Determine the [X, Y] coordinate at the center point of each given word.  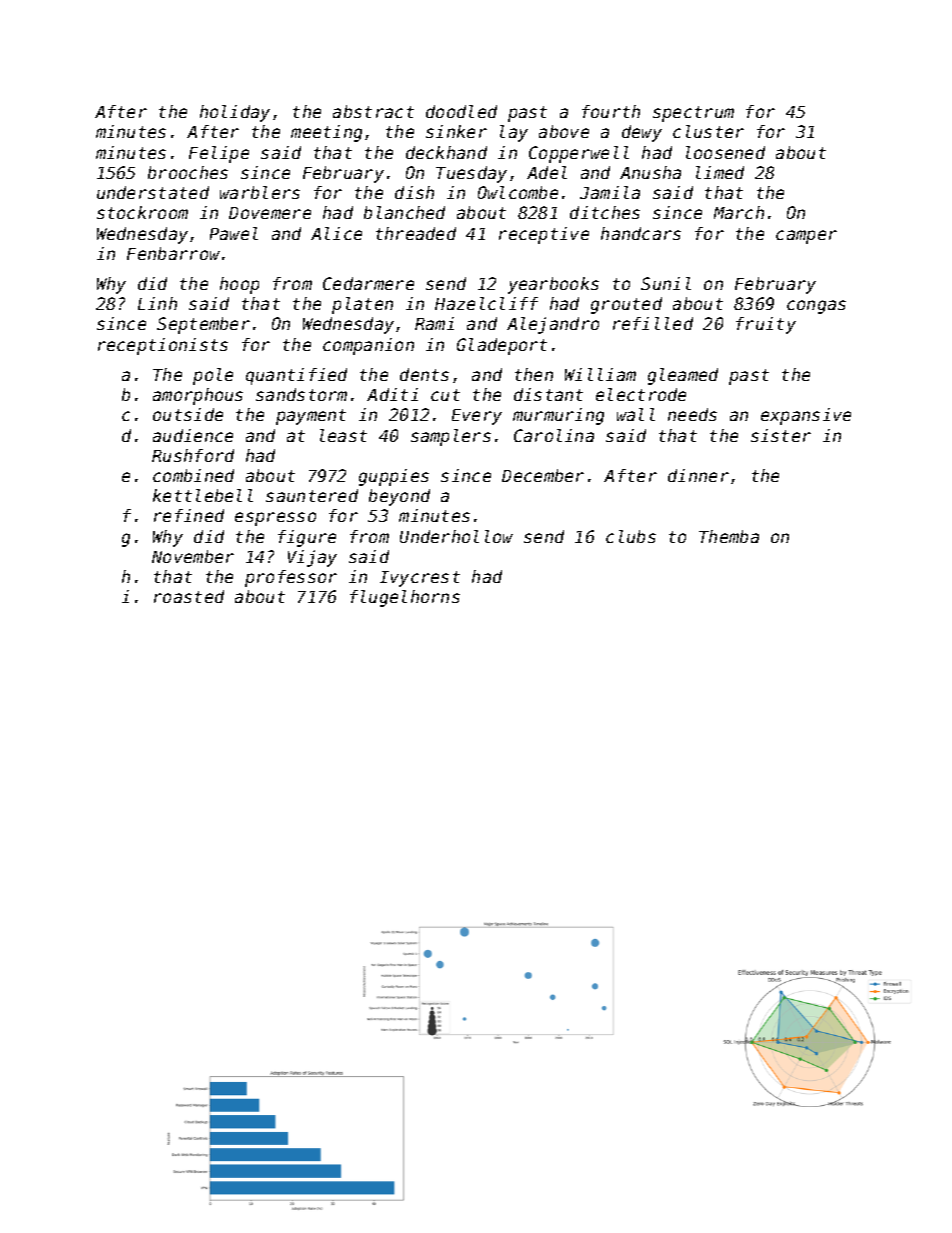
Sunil [666, 283]
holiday [235, 113]
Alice [336, 233]
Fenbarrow [173, 253]
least [343, 435]
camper [806, 237]
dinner [698, 475]
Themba [729, 536]
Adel [547, 172]
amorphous [198, 396]
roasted [189, 596]
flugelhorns [405, 598]
